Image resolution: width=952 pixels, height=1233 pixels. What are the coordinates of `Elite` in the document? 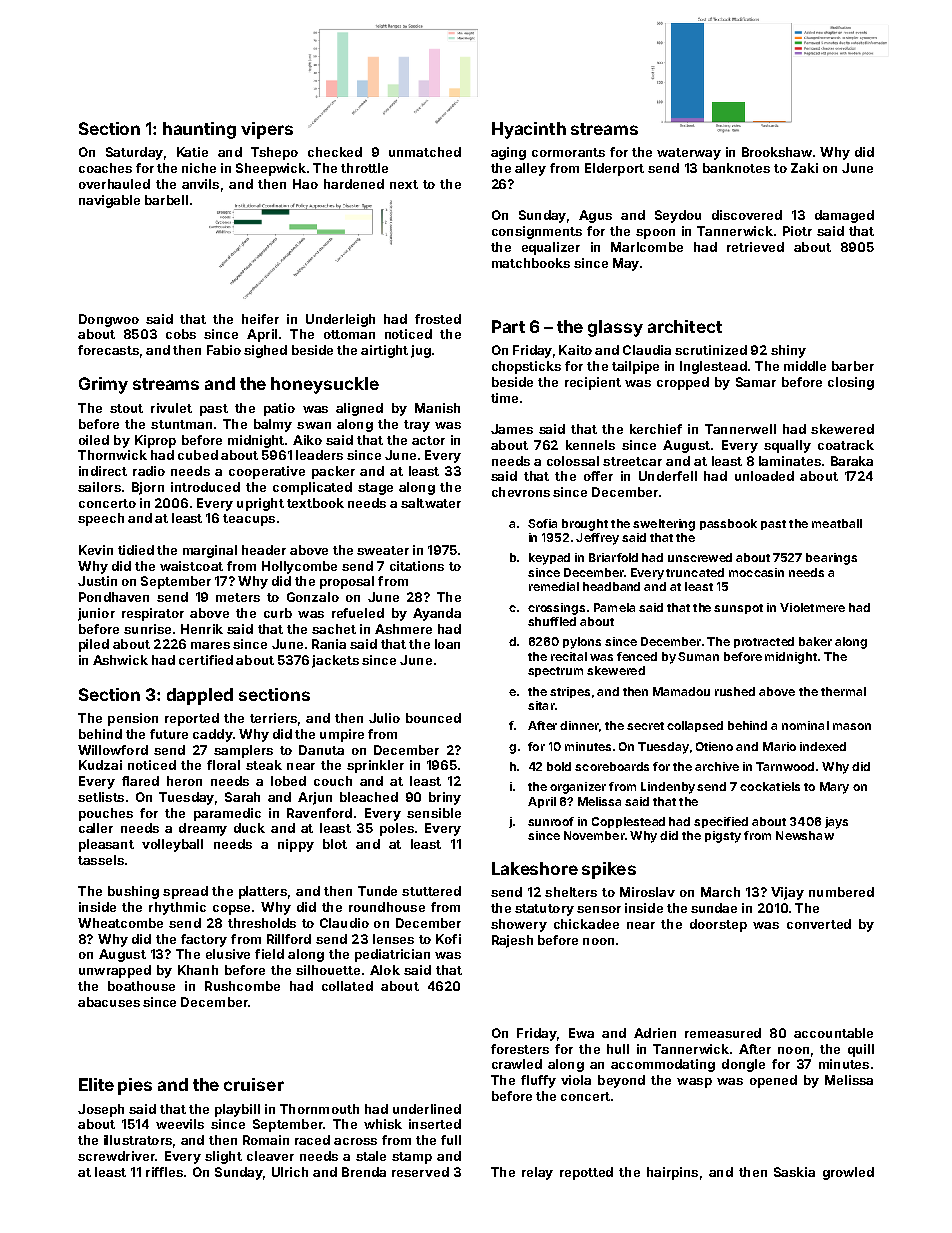 It's located at (96, 1084).
